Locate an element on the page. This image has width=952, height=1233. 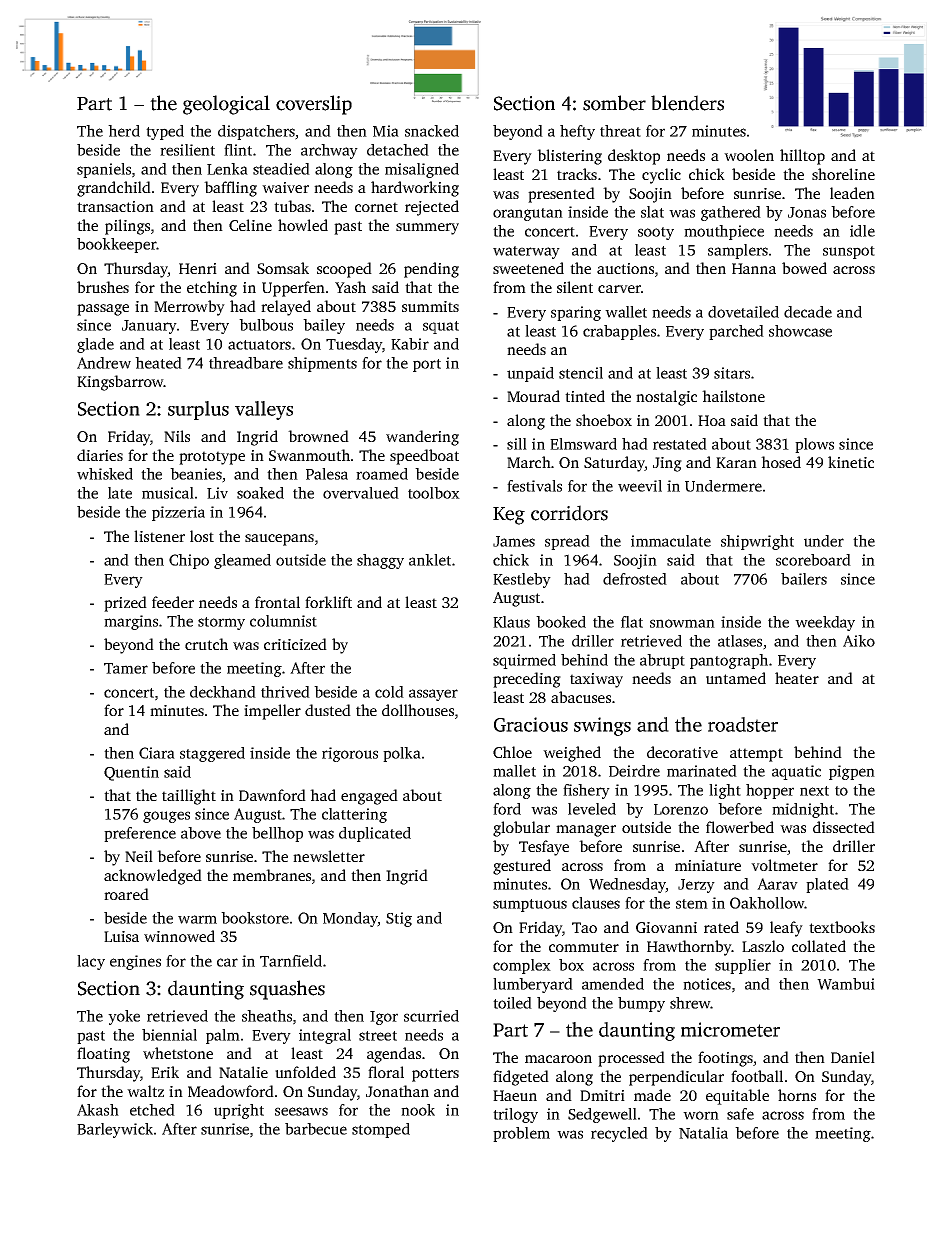
coverslip is located at coordinates (314, 105).
